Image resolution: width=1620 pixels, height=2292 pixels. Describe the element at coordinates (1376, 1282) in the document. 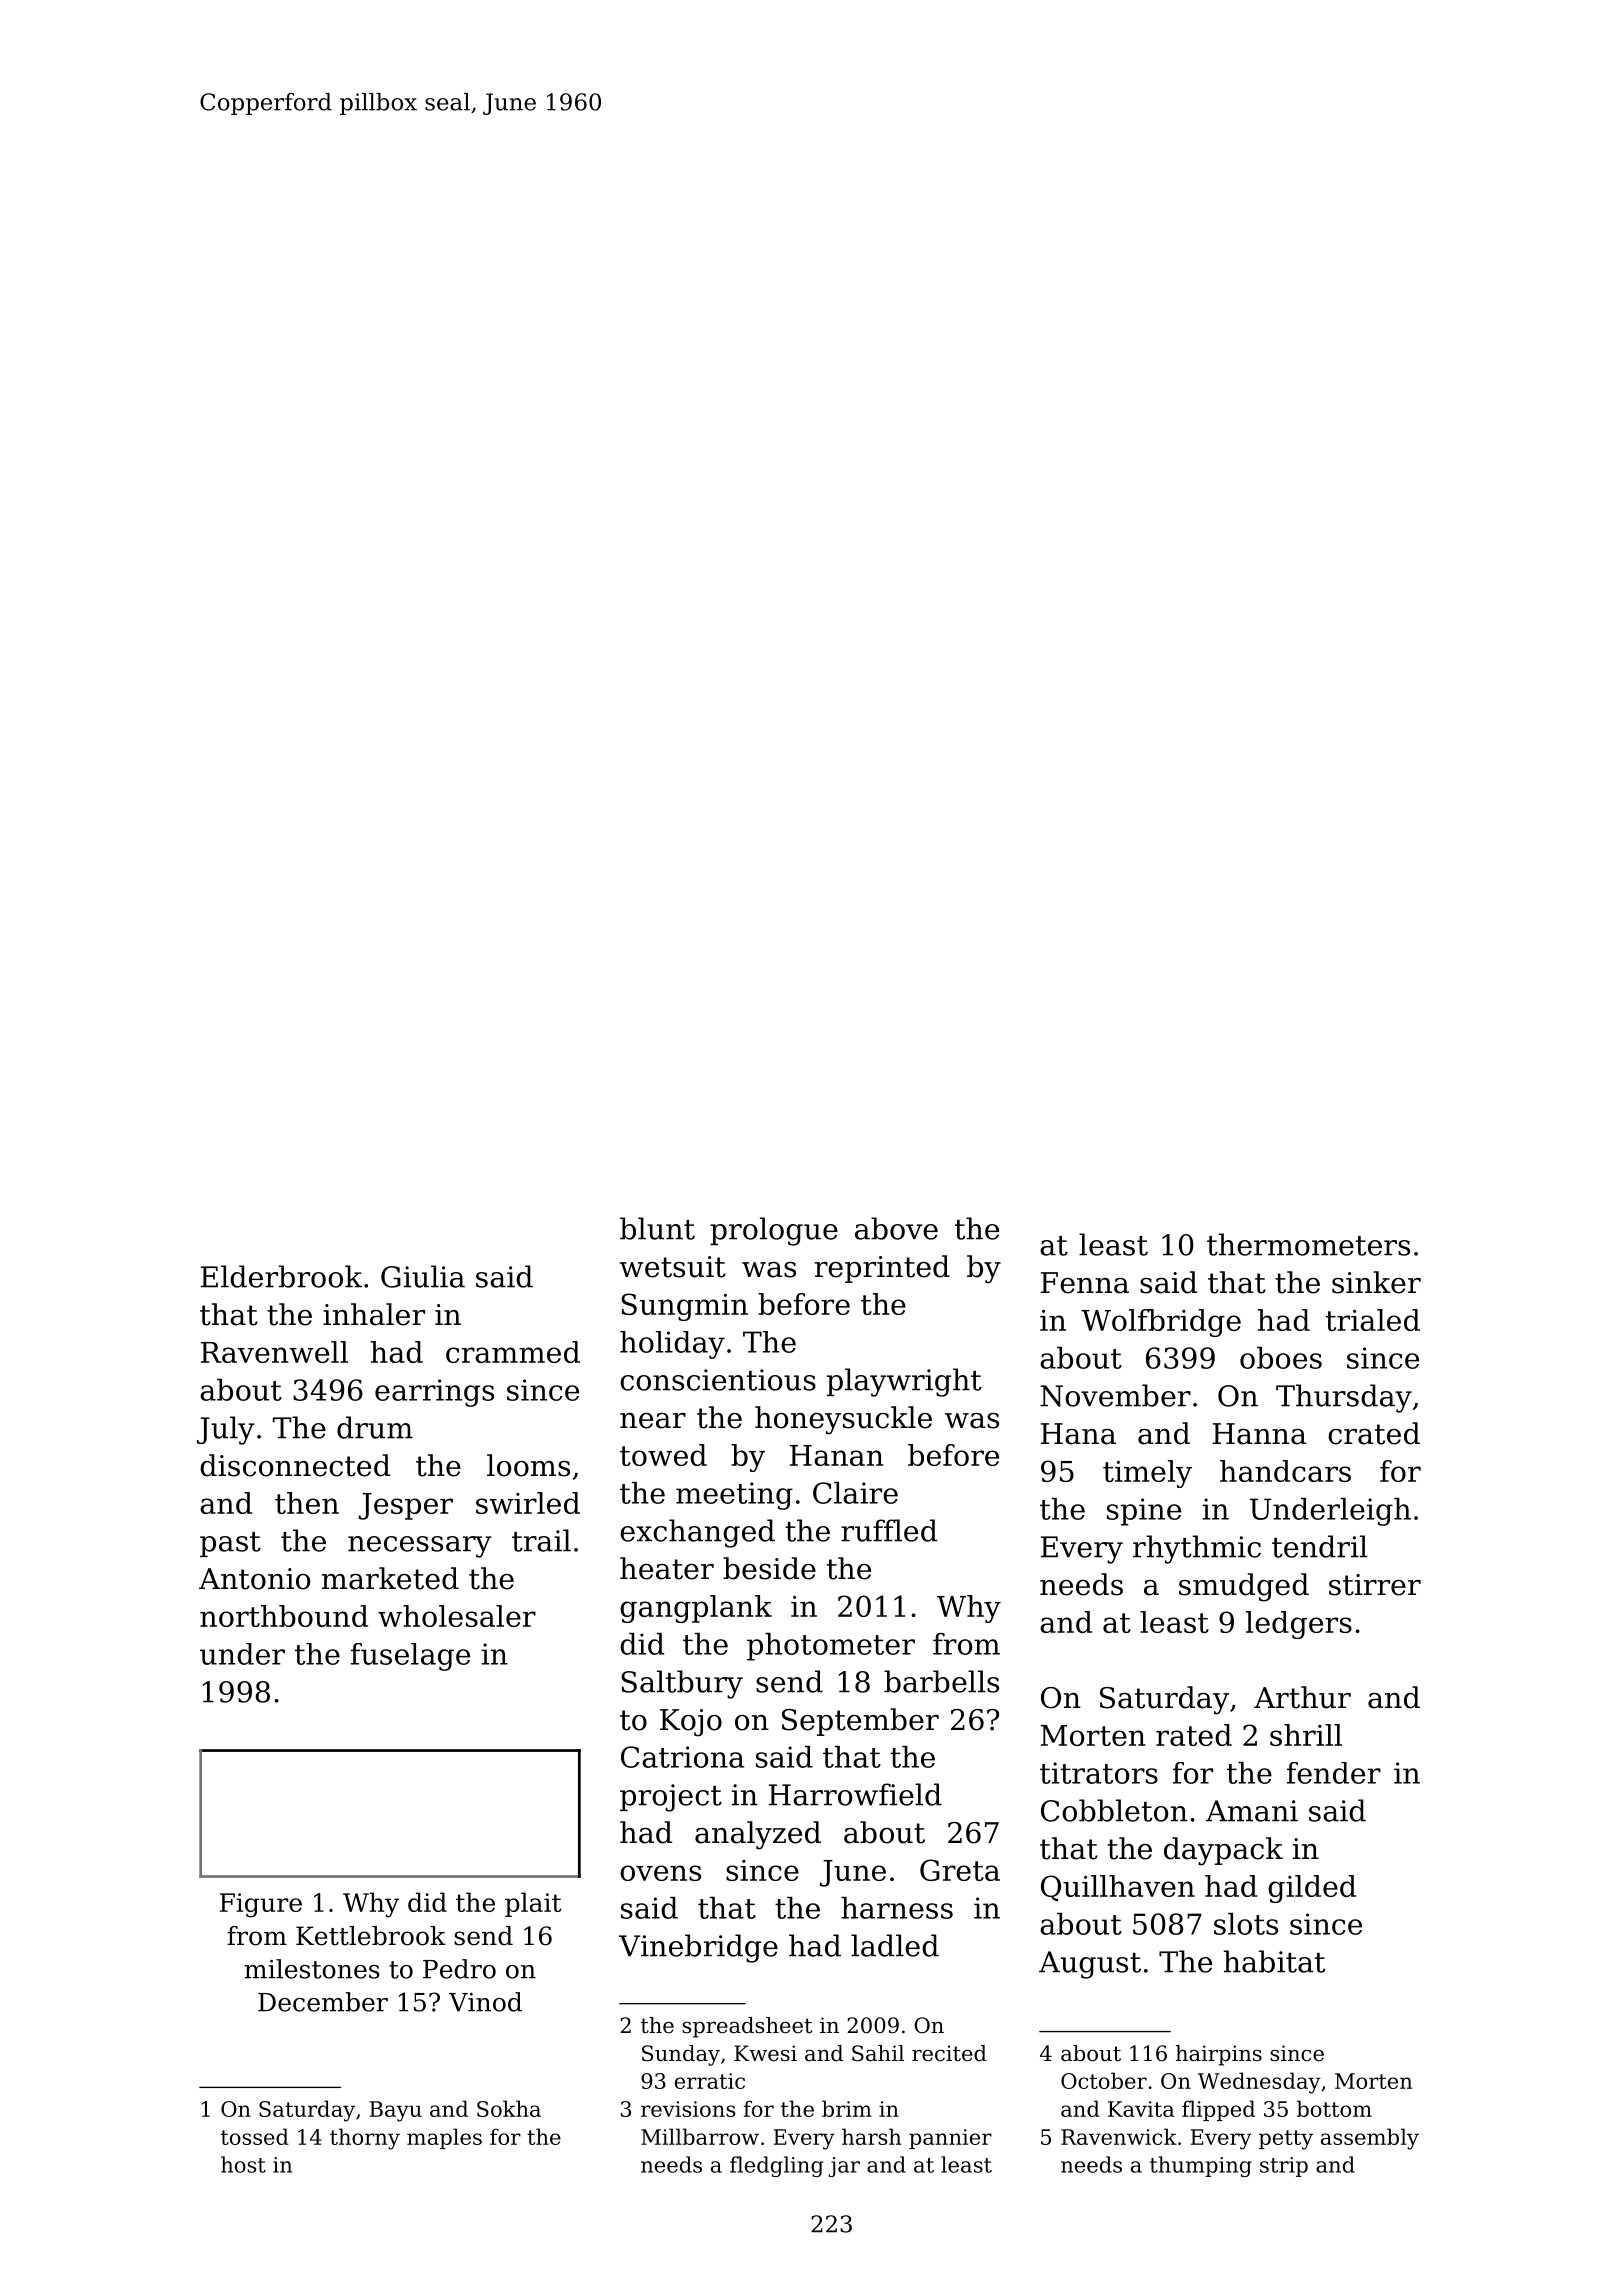

I see `sinker` at that location.
